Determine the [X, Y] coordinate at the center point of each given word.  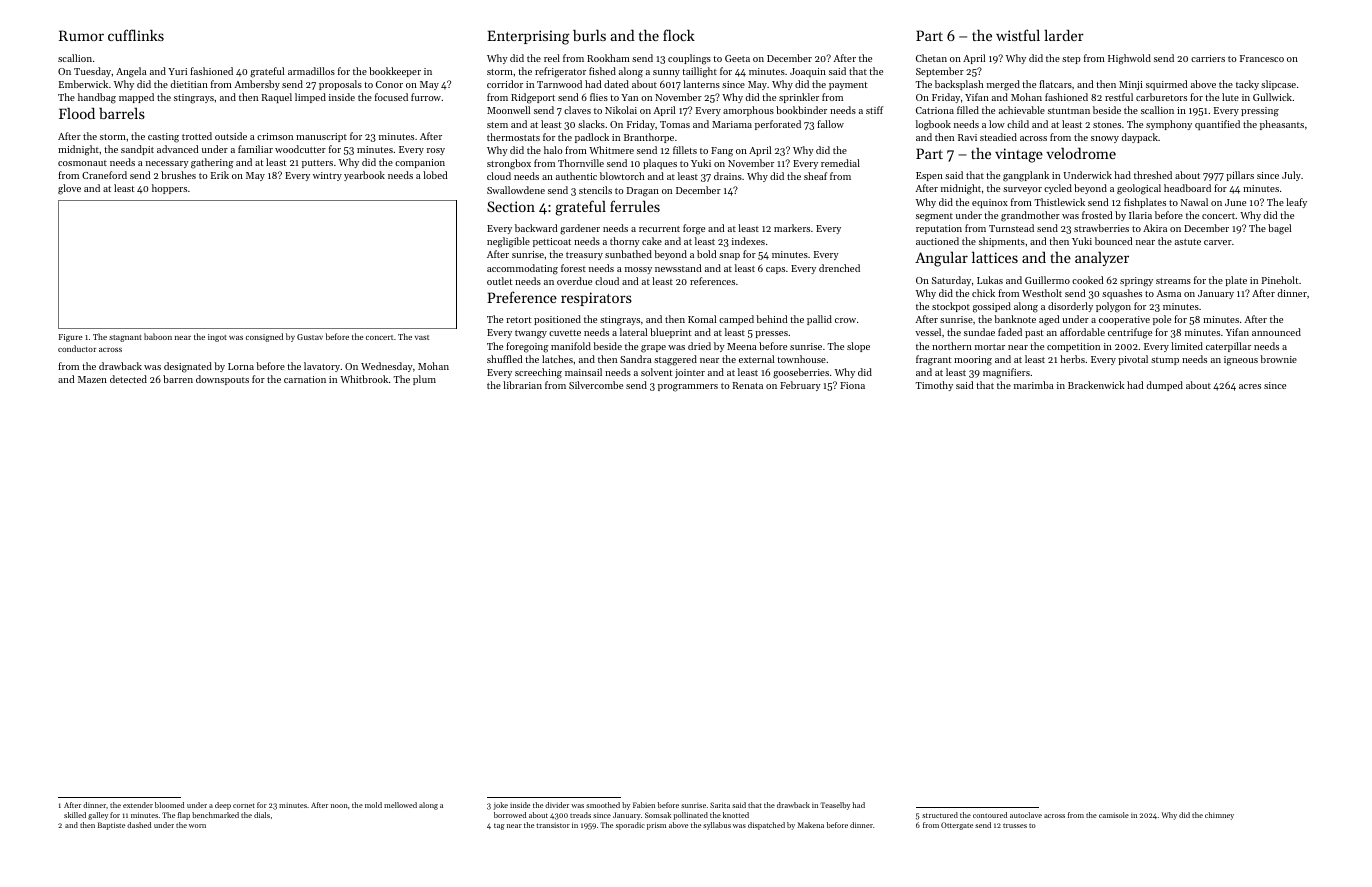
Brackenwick [1096, 385]
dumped [1164, 386]
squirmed [1166, 85]
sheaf [815, 176]
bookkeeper [395, 72]
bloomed [169, 805]
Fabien [644, 805]
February [800, 386]
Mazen [92, 379]
